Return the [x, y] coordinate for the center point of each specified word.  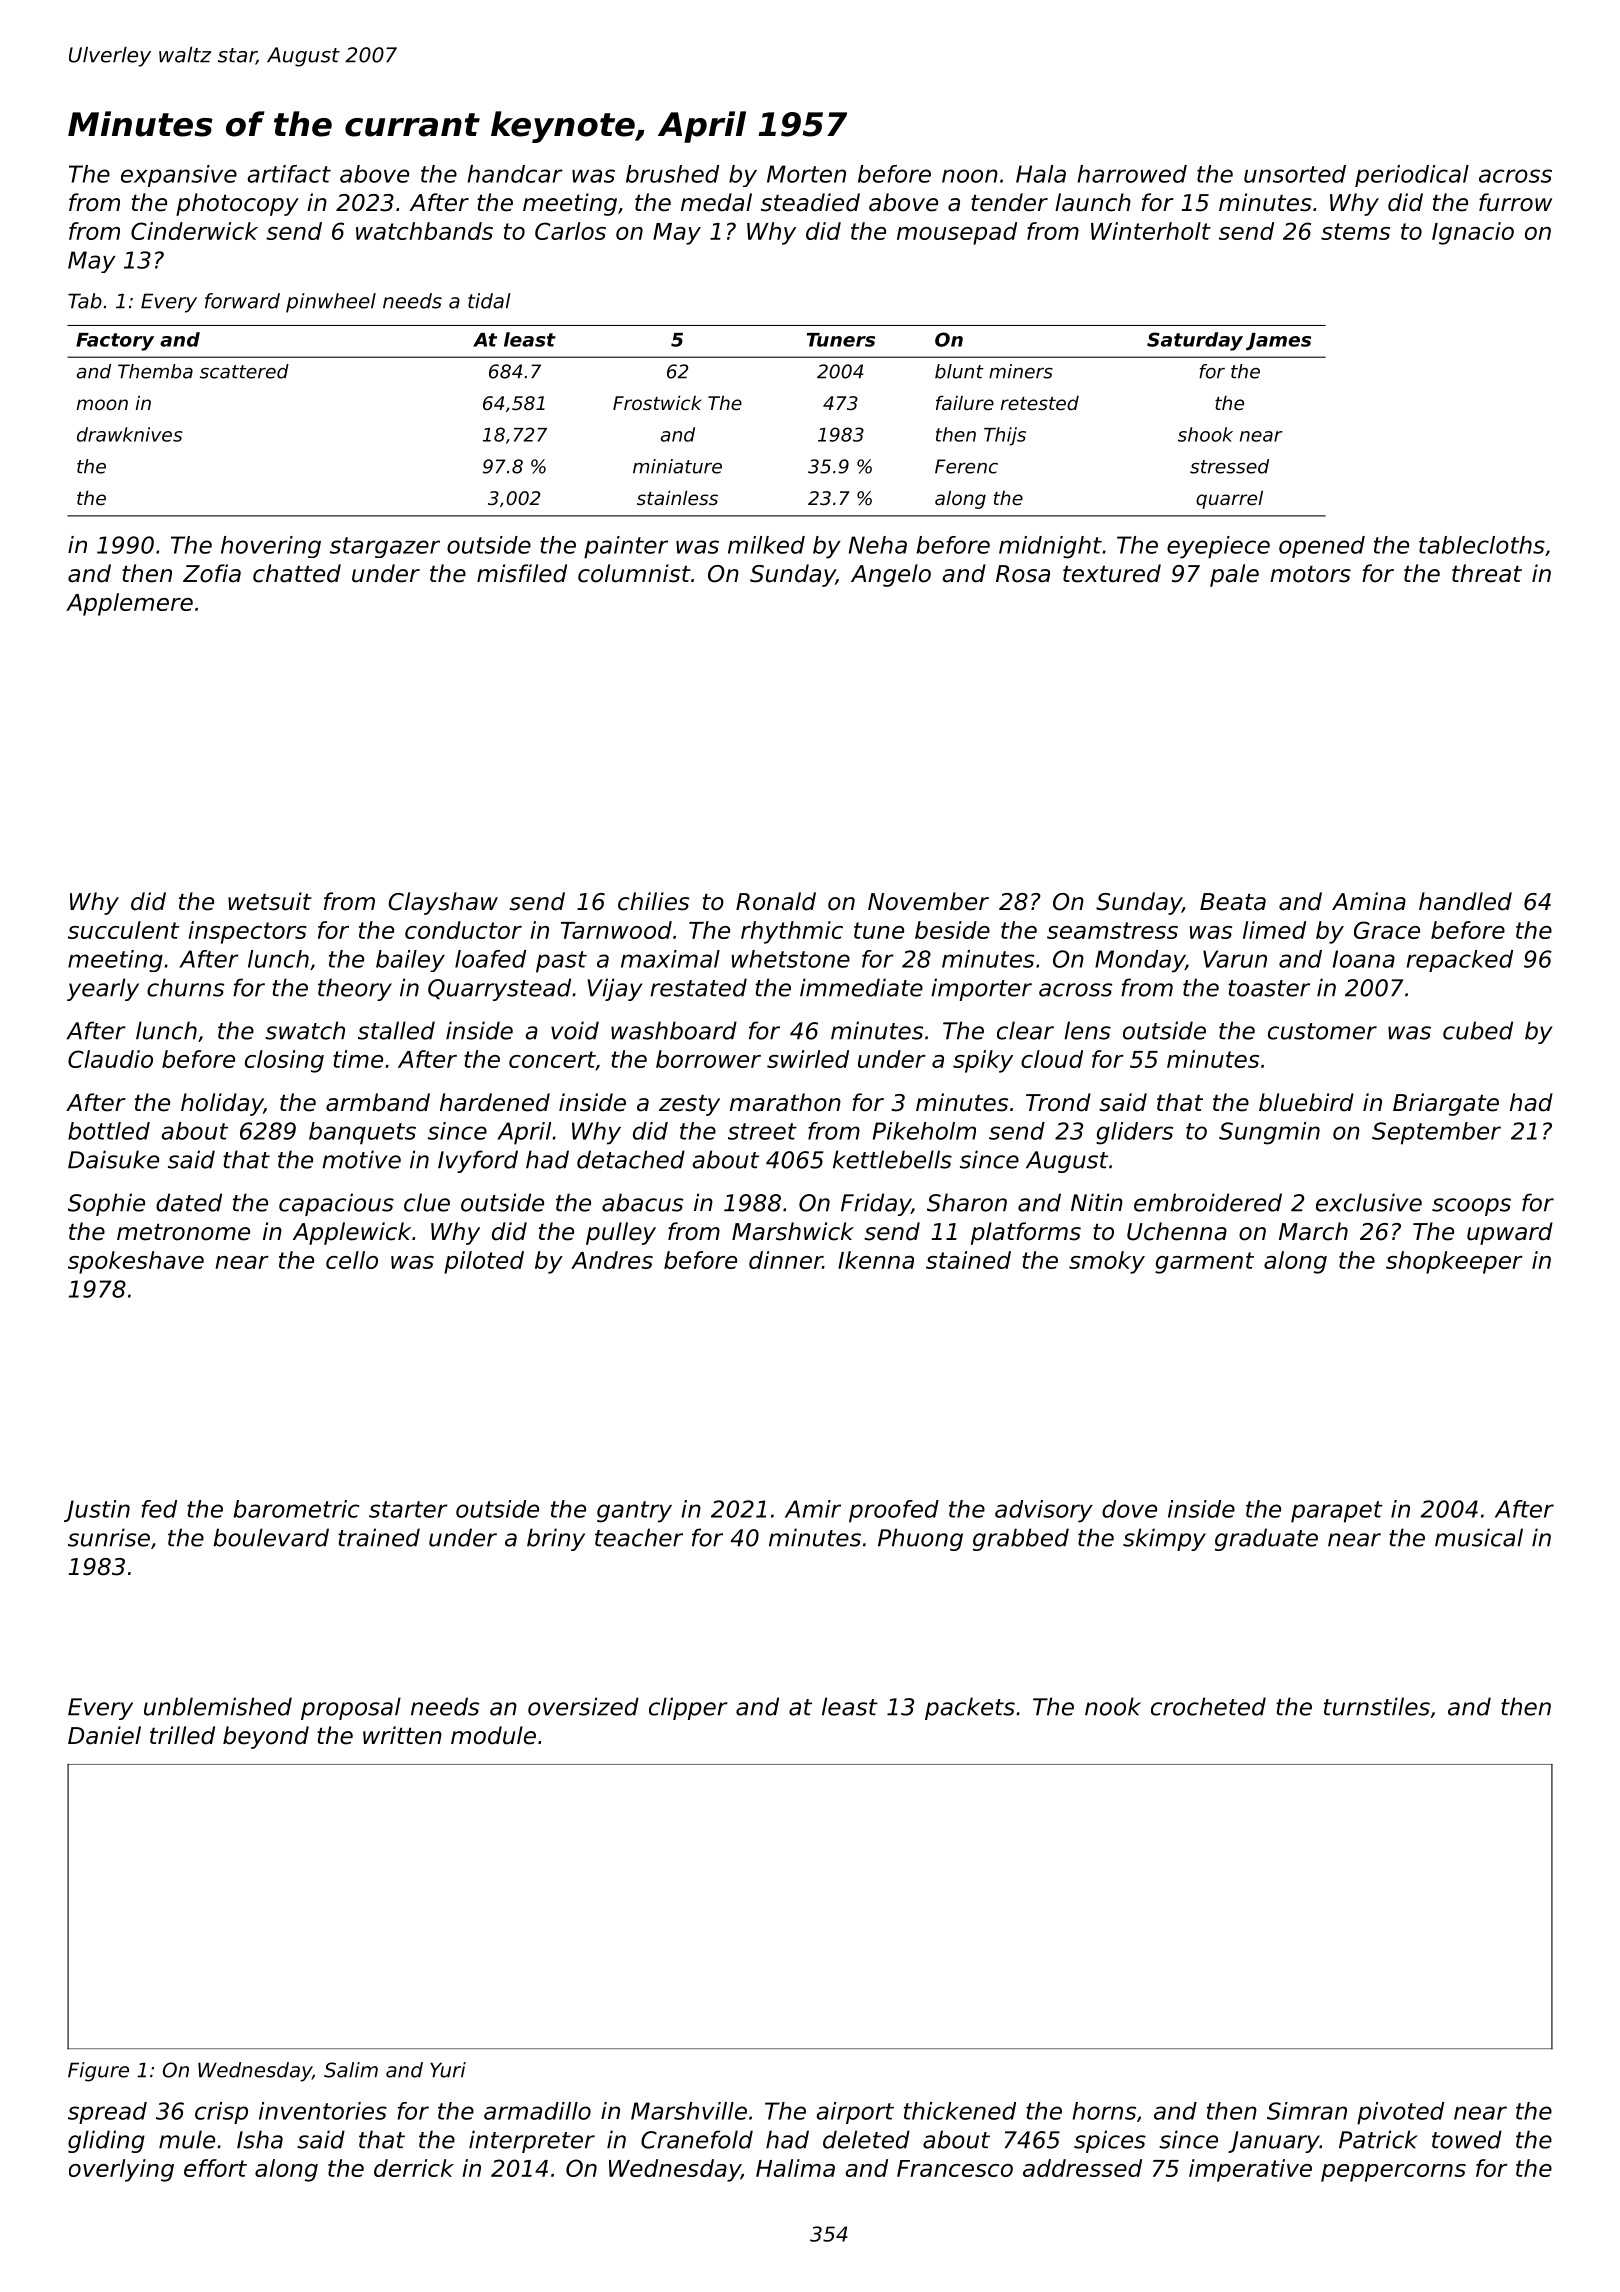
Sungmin [1269, 1133]
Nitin [1097, 1202]
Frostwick [657, 402]
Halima [795, 2168]
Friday [876, 1204]
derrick [414, 2168]
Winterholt [1151, 231]
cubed [1478, 1030]
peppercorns [1393, 2173]
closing [284, 1061]
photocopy [237, 204]
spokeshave [136, 1262]
